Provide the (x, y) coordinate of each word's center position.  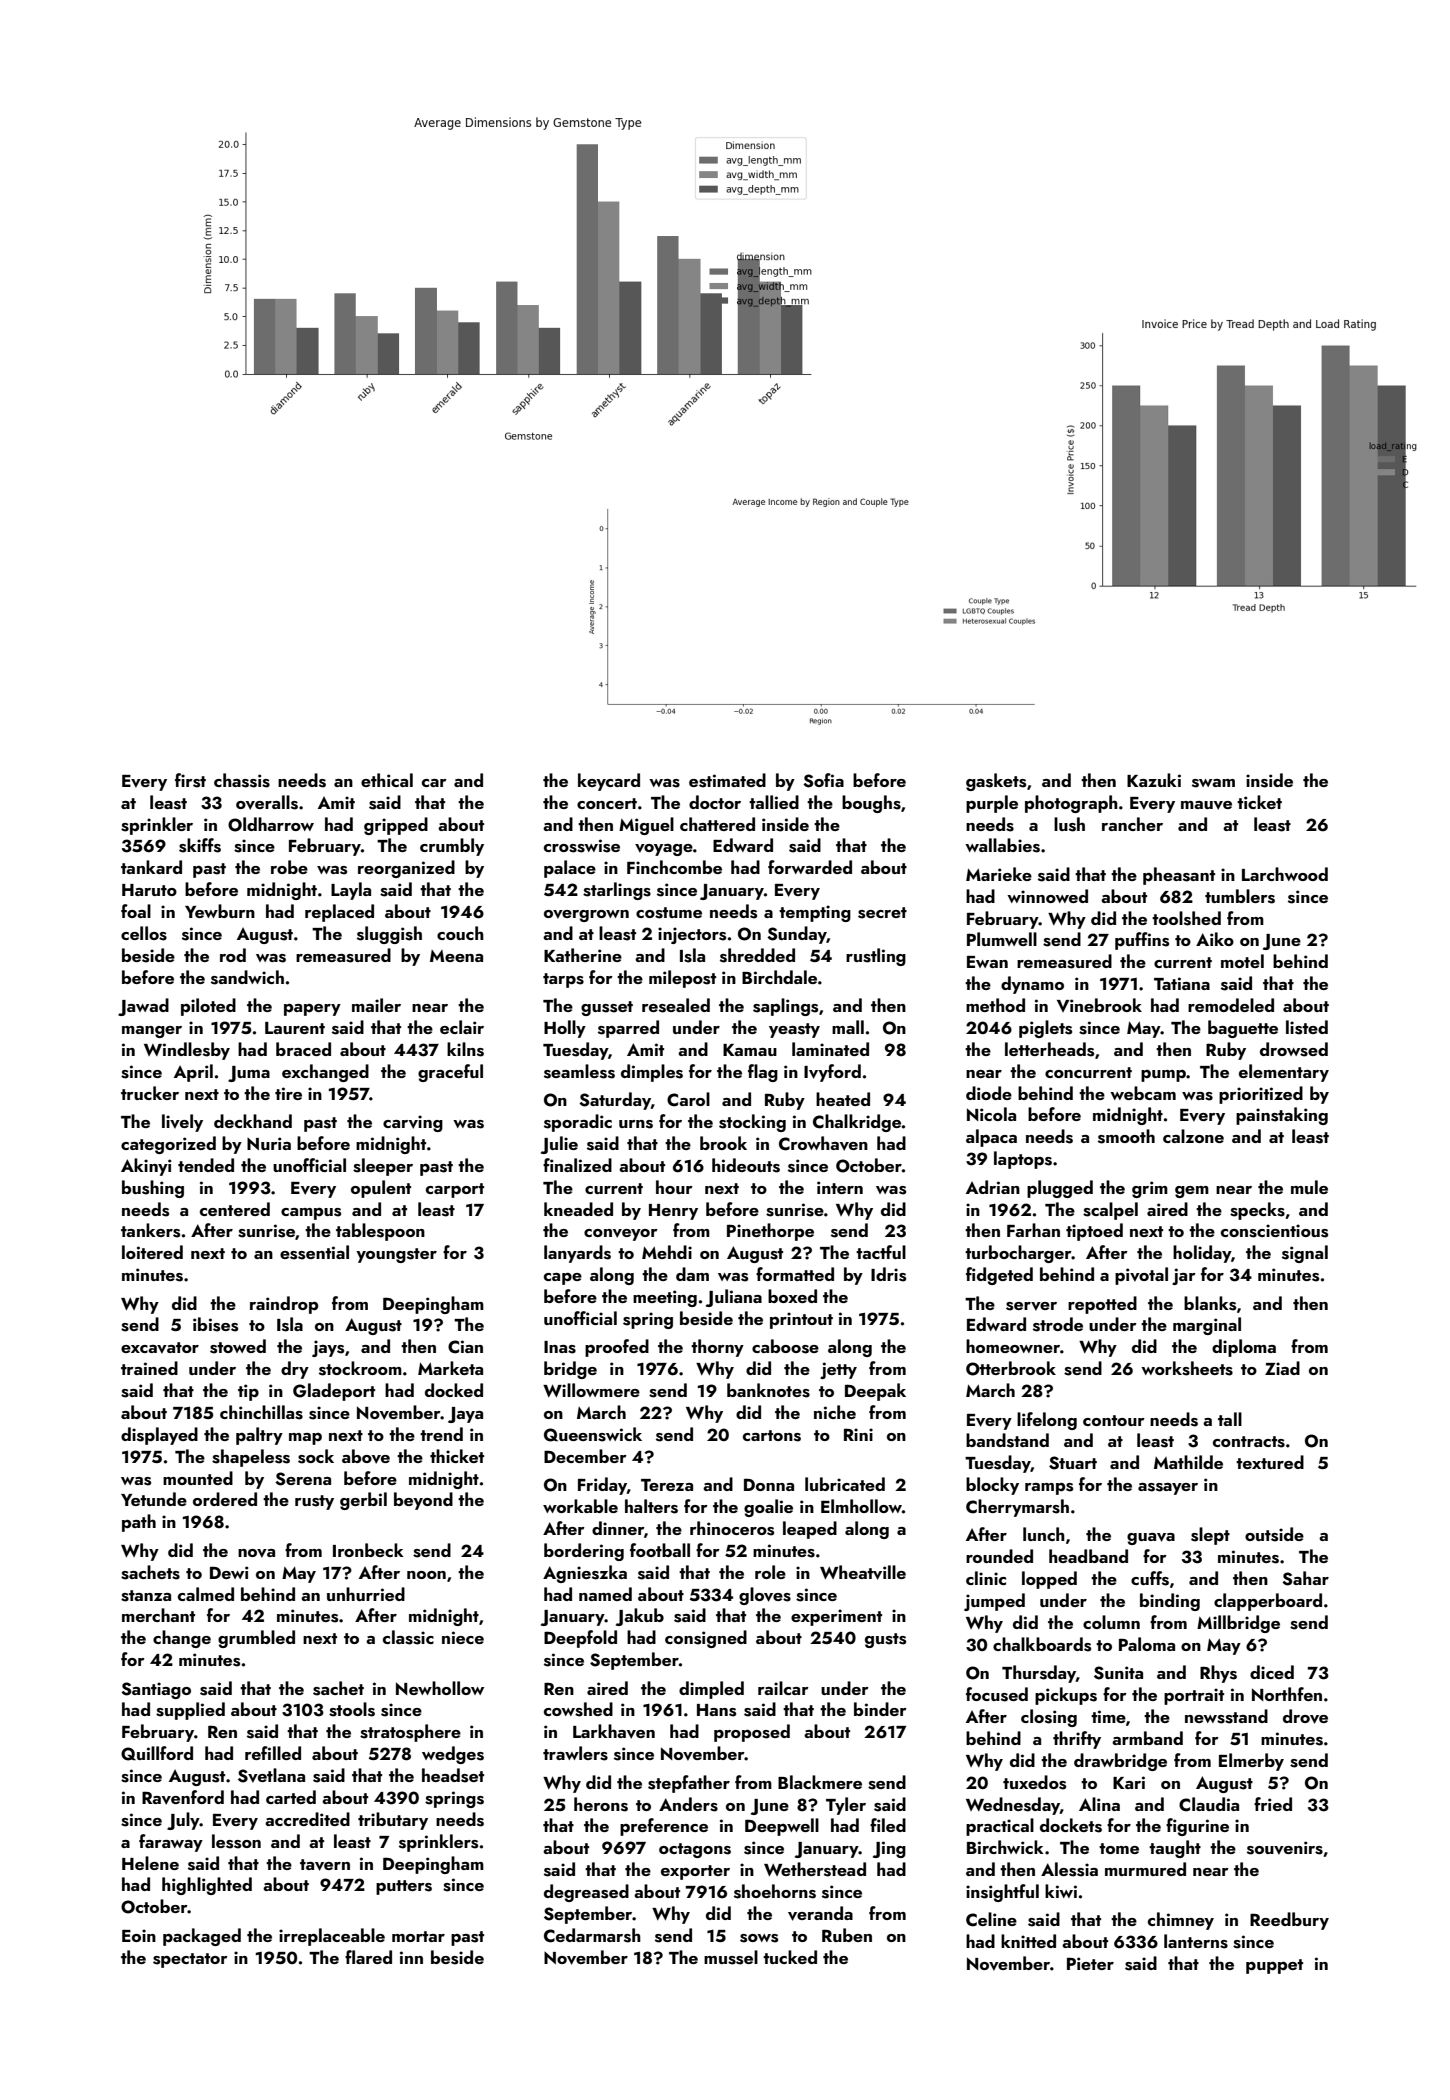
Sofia (823, 780)
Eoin (139, 1935)
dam (692, 1274)
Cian (465, 1347)
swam (1213, 783)
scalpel (1110, 1211)
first (190, 780)
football (660, 1550)
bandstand (1007, 1440)
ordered (225, 1499)
